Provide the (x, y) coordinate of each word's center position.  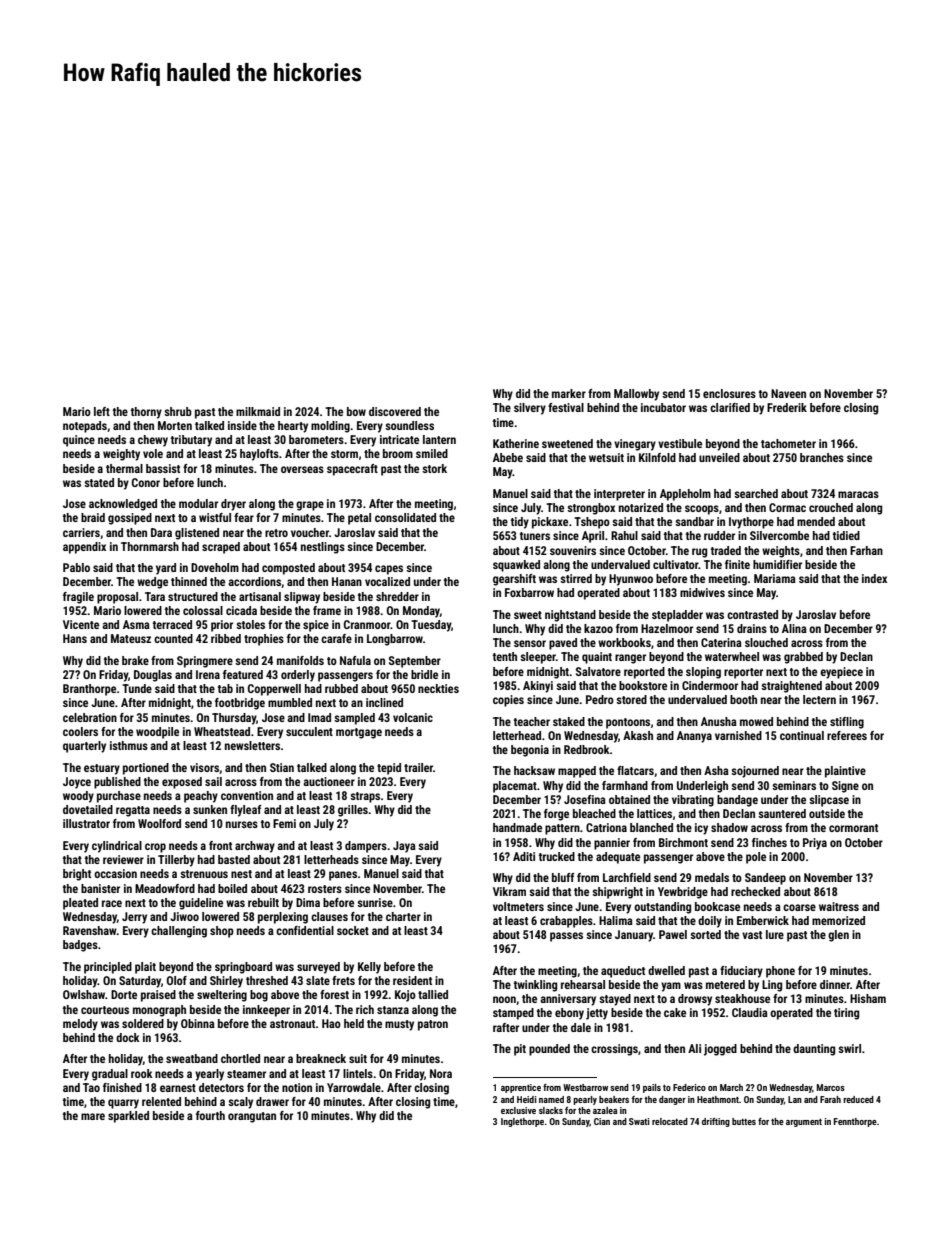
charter (403, 916)
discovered (395, 411)
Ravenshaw (90, 930)
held (354, 1023)
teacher (532, 721)
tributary (191, 441)
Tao (91, 1087)
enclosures (729, 393)
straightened (791, 687)
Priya (815, 844)
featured (243, 674)
